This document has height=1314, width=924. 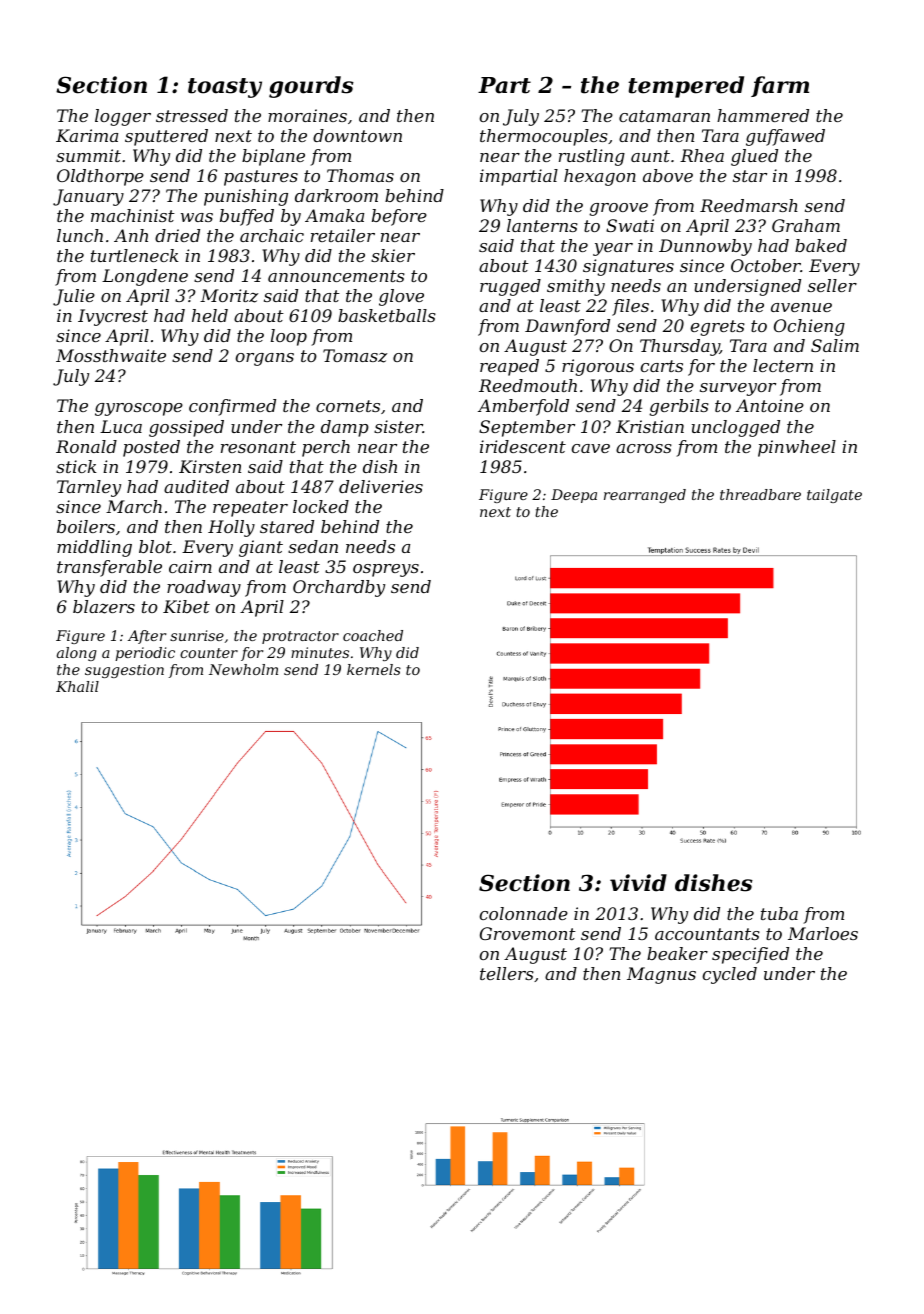 What do you see at coordinates (225, 88) in the document?
I see `toasty` at bounding box center [225, 88].
